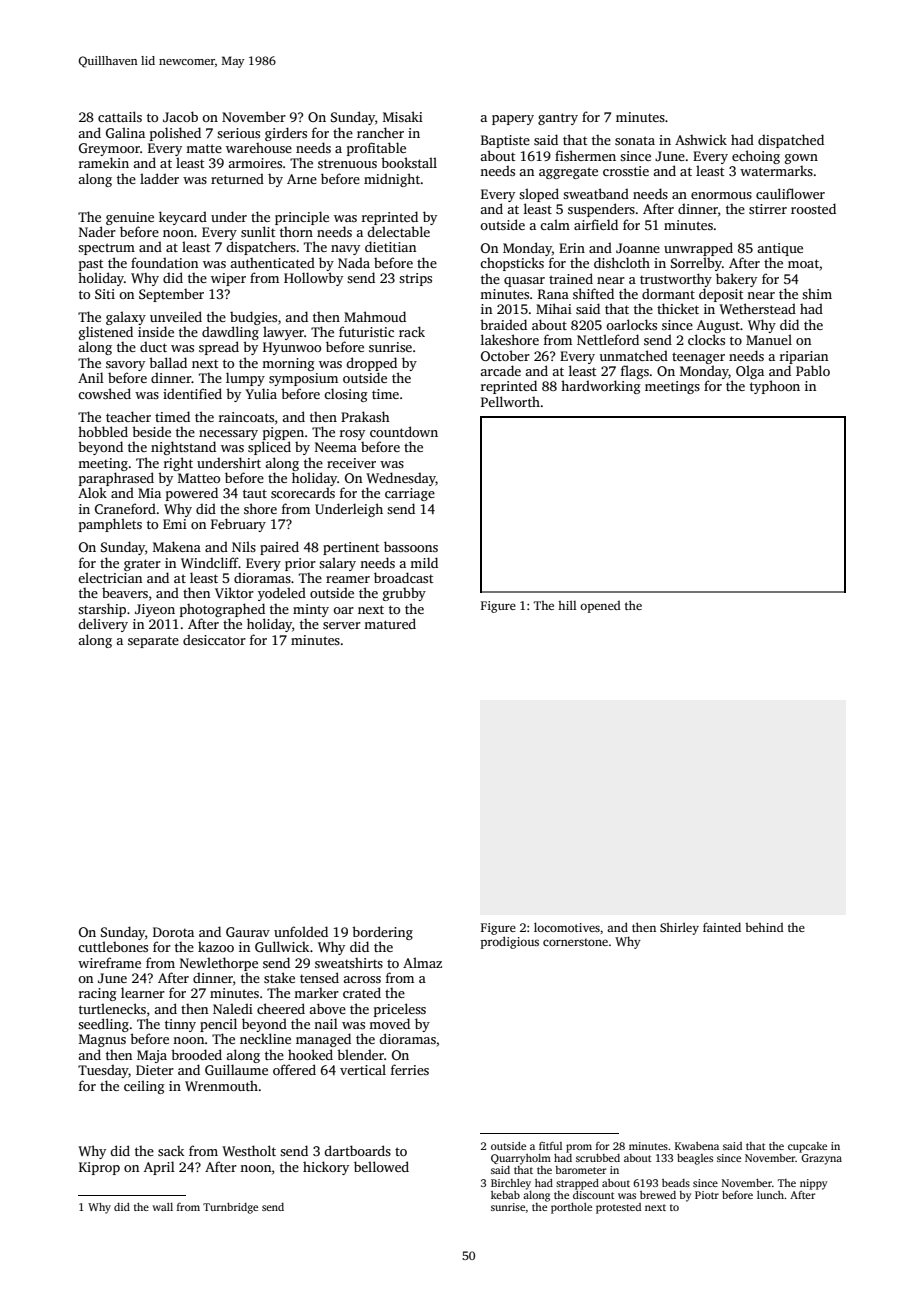  Describe the element at coordinates (600, 607) in the screenshot. I see `opened` at that location.
